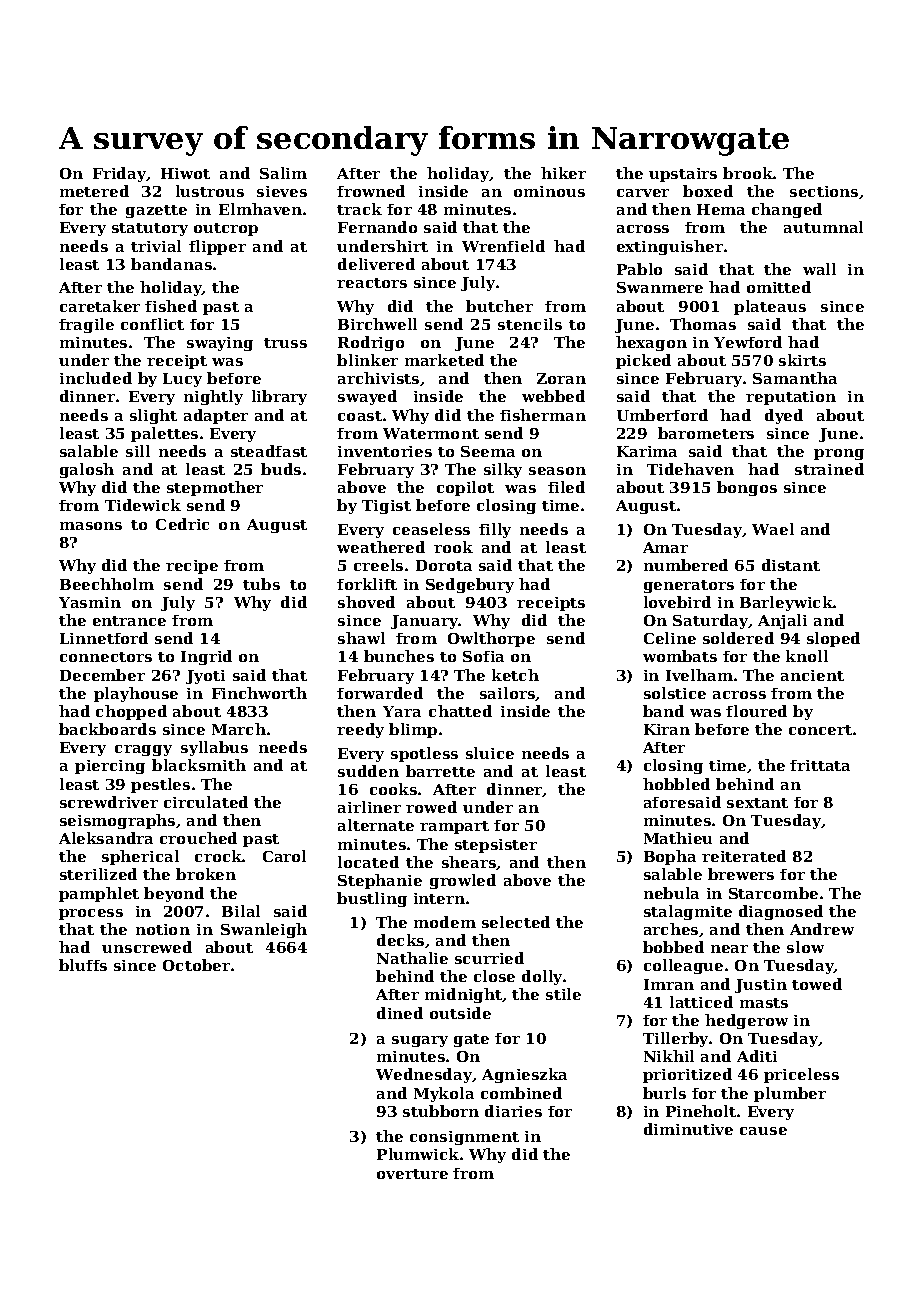 Image resolution: width=924 pixels, height=1308 pixels. Describe the element at coordinates (100, 306) in the document. I see `caretaker` at that location.
